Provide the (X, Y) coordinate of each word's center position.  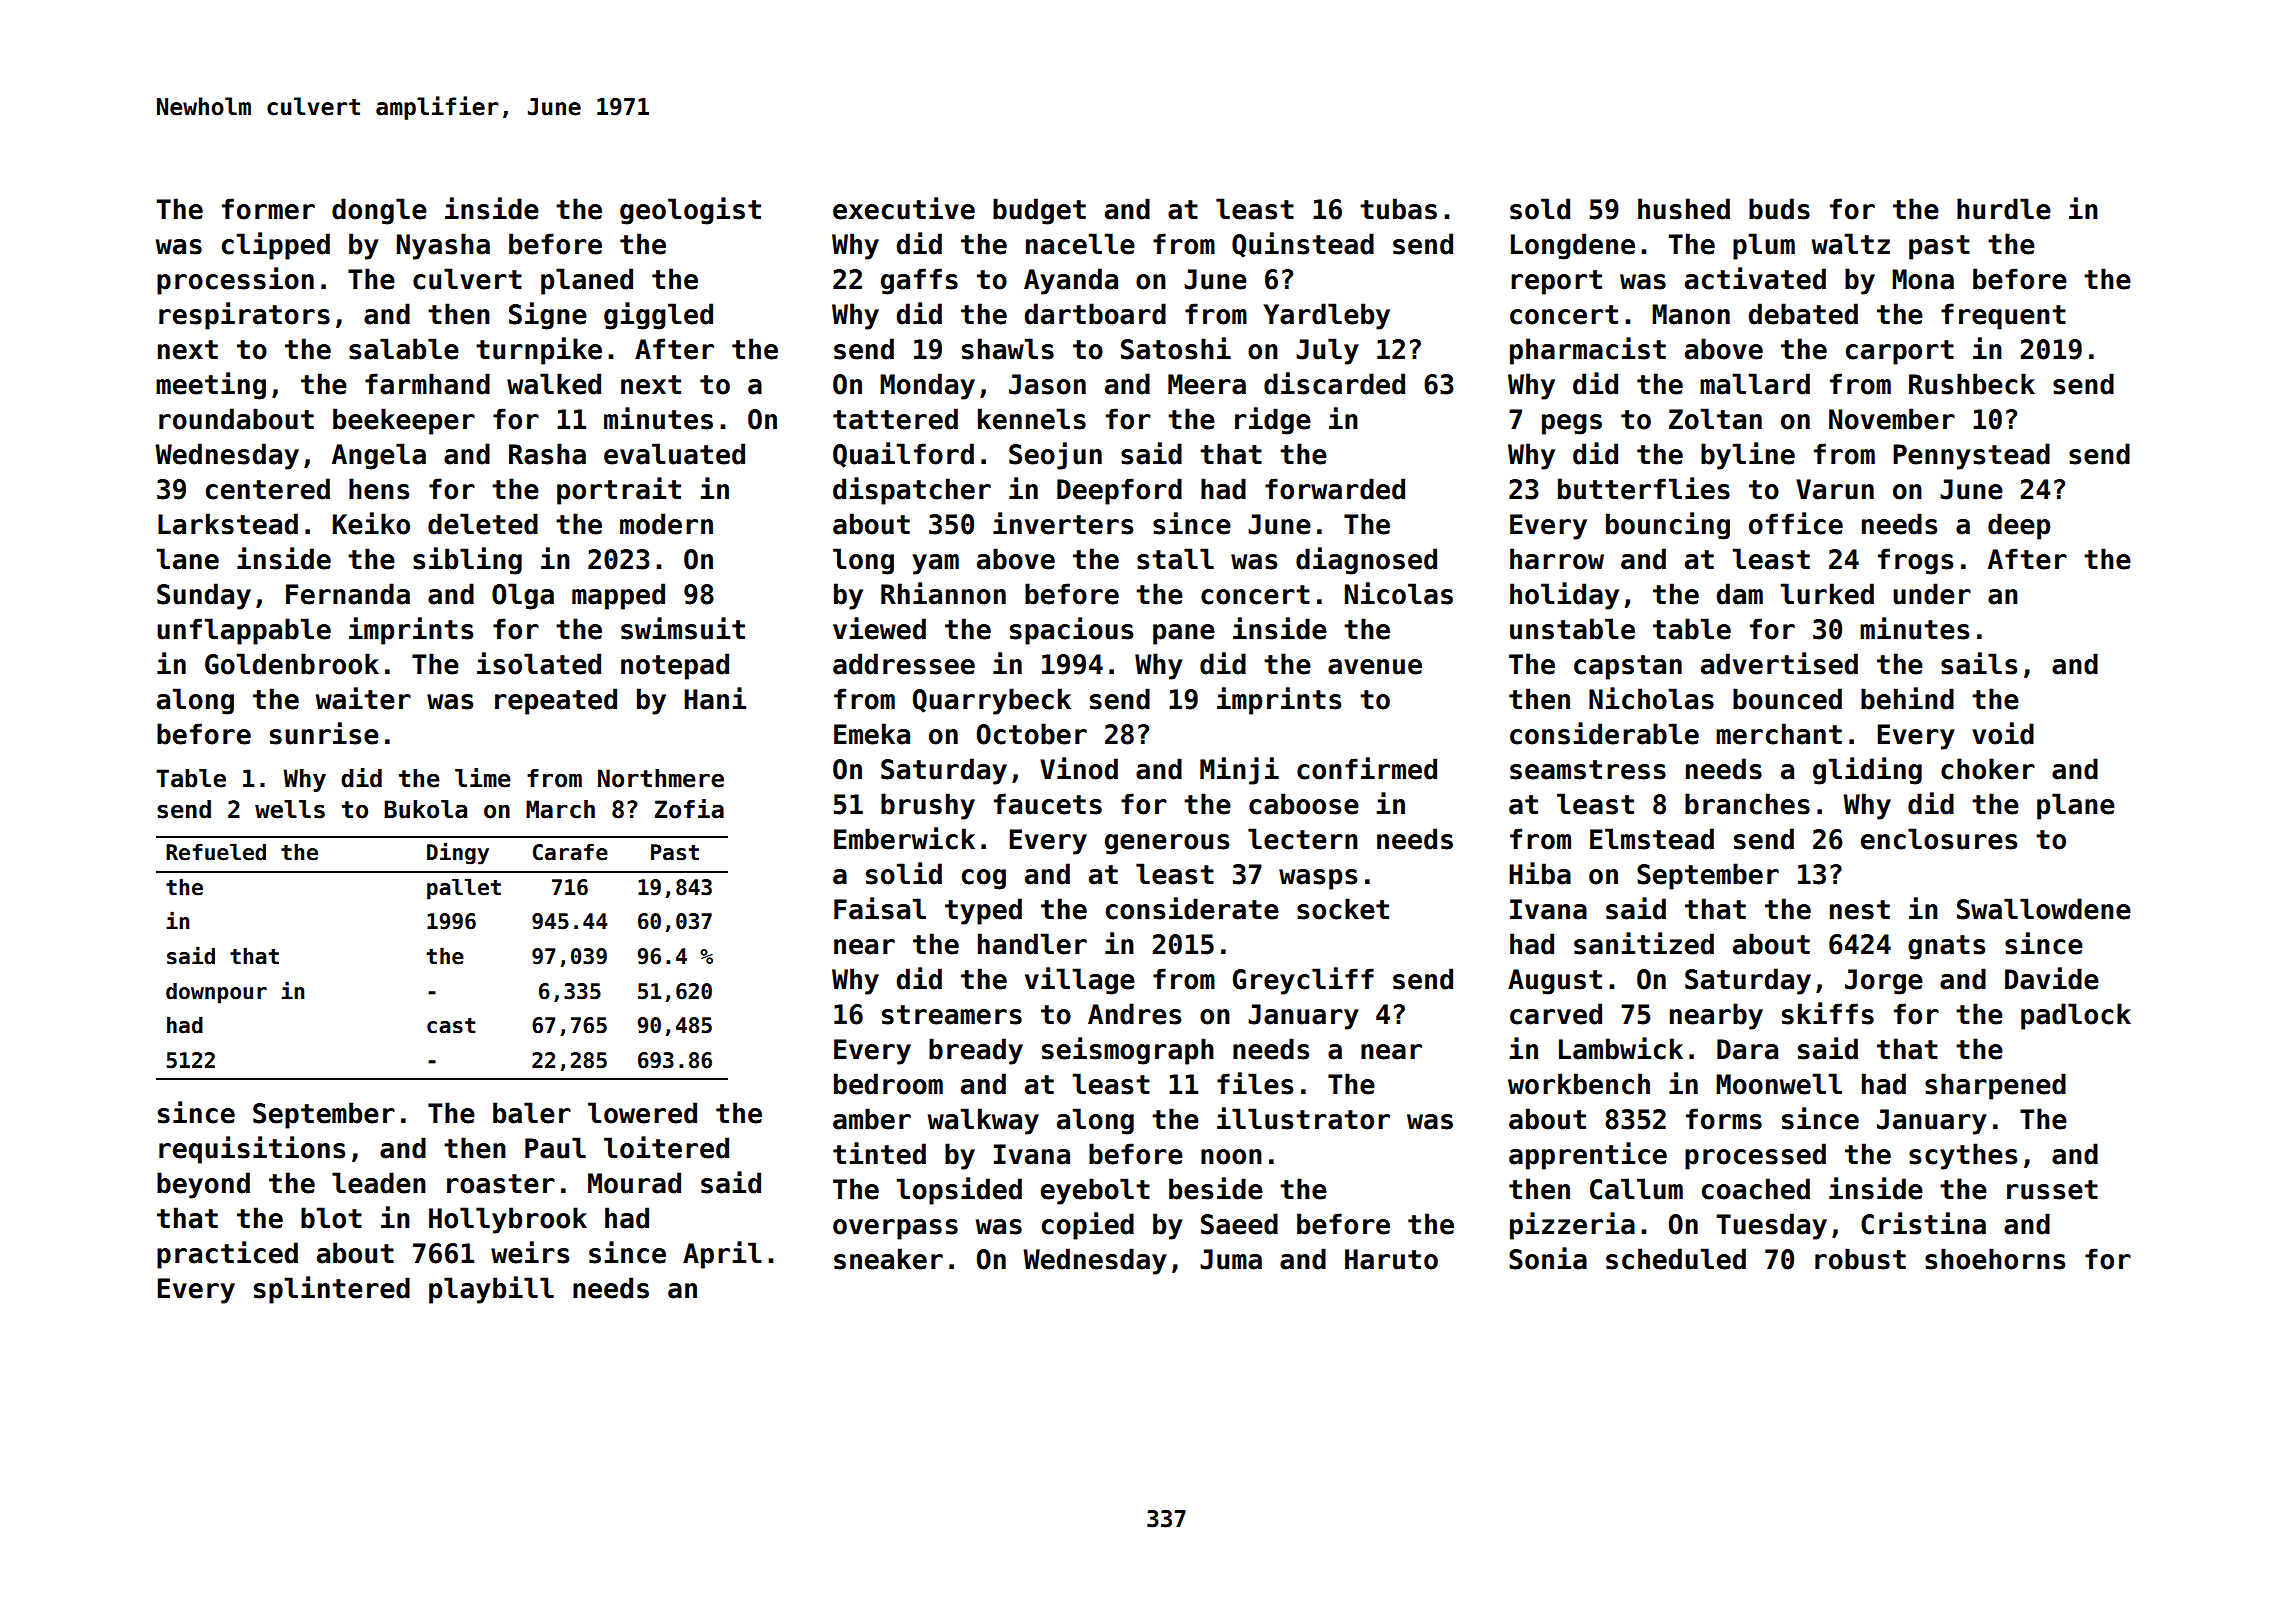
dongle (379, 211)
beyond (203, 1185)
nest (1860, 910)
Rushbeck (1972, 384)
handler (1032, 944)
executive (904, 208)
